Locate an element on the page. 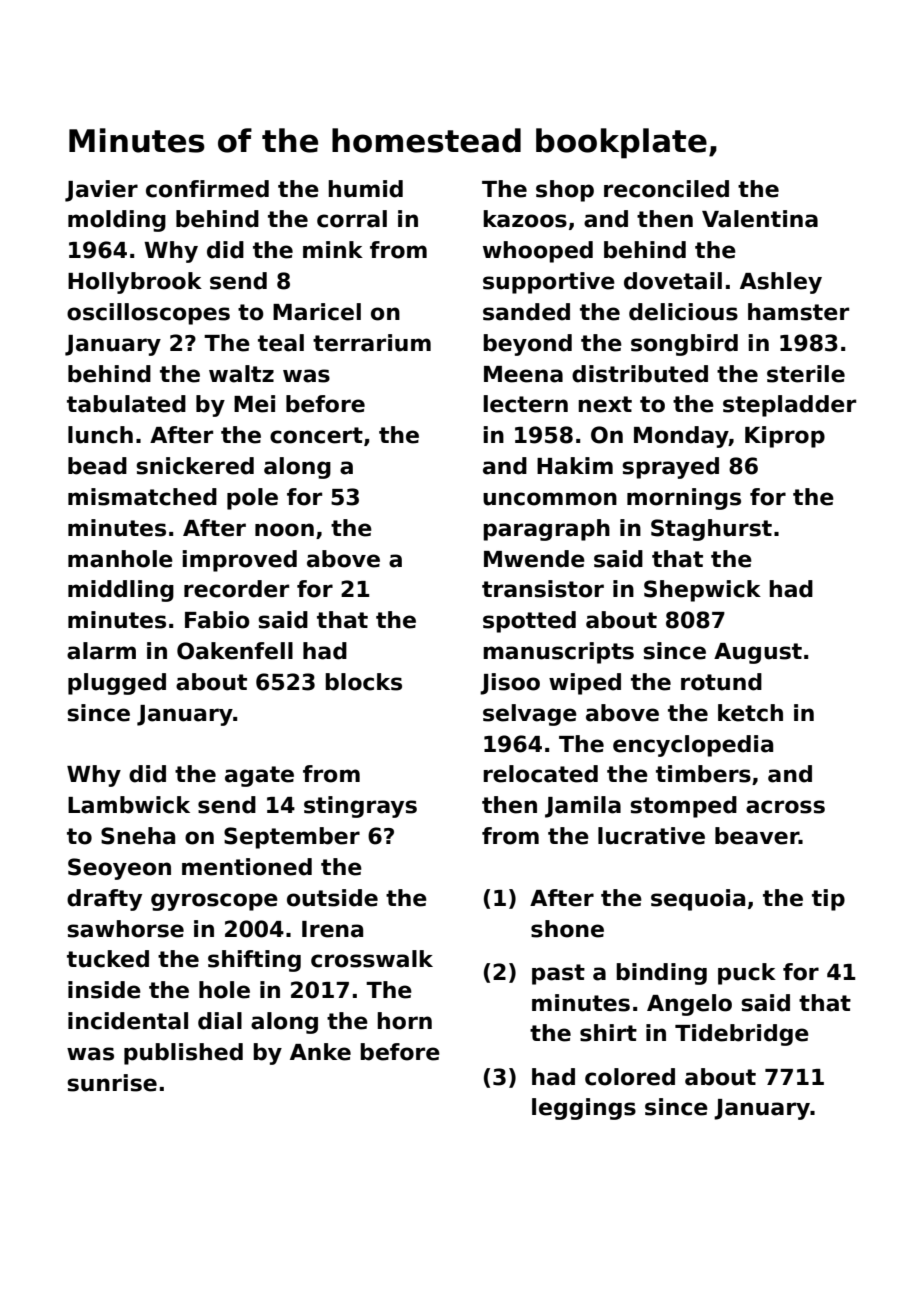 This image has height=1311, width=924. leggings is located at coordinates (584, 1109).
